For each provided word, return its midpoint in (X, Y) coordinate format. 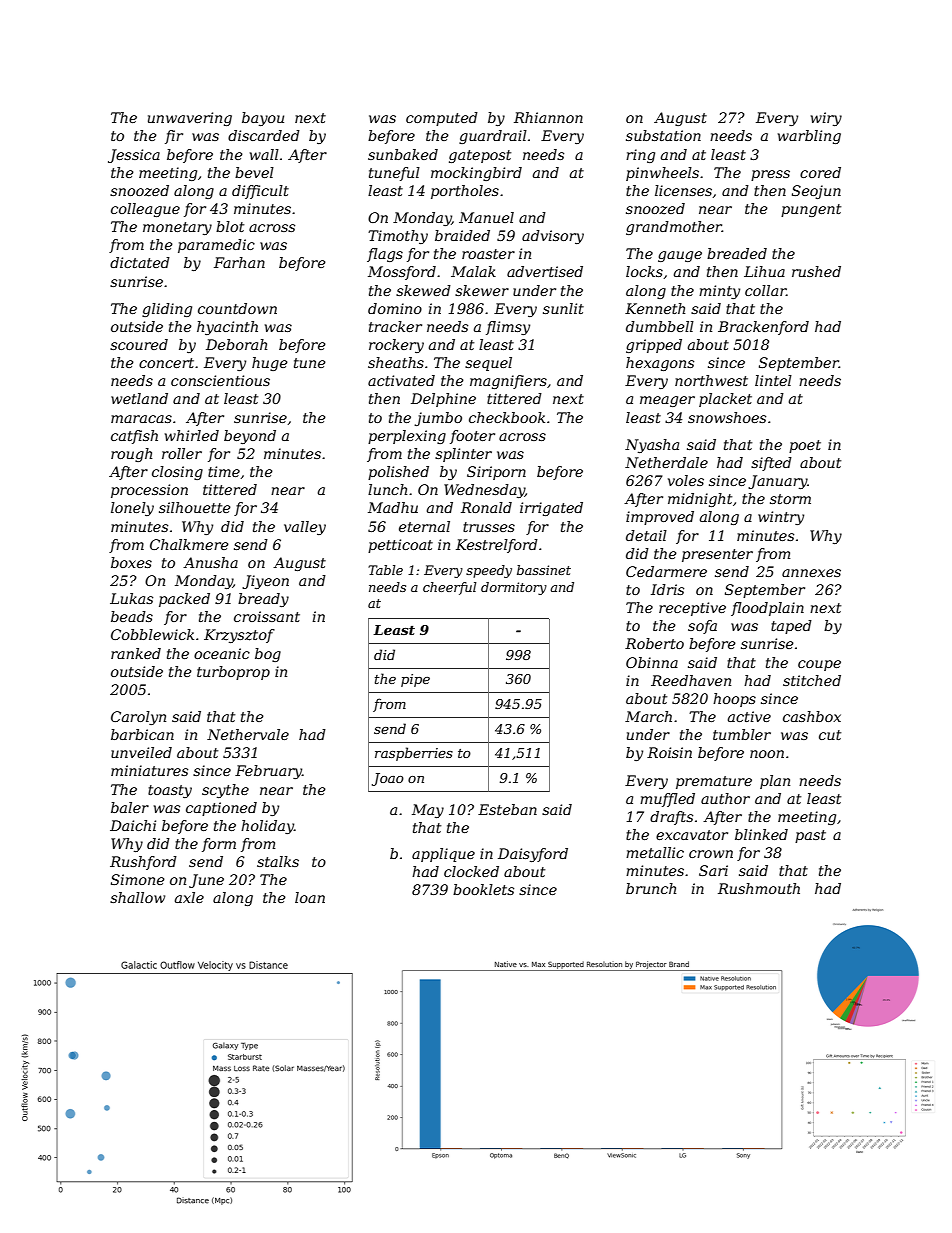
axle (189, 897)
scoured (139, 344)
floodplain (767, 609)
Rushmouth (759, 888)
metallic (655, 852)
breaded (737, 253)
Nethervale (248, 734)
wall (264, 154)
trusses (489, 527)
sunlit (563, 308)
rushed (816, 271)
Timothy (398, 237)
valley (305, 528)
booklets (483, 889)
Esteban (507, 809)
